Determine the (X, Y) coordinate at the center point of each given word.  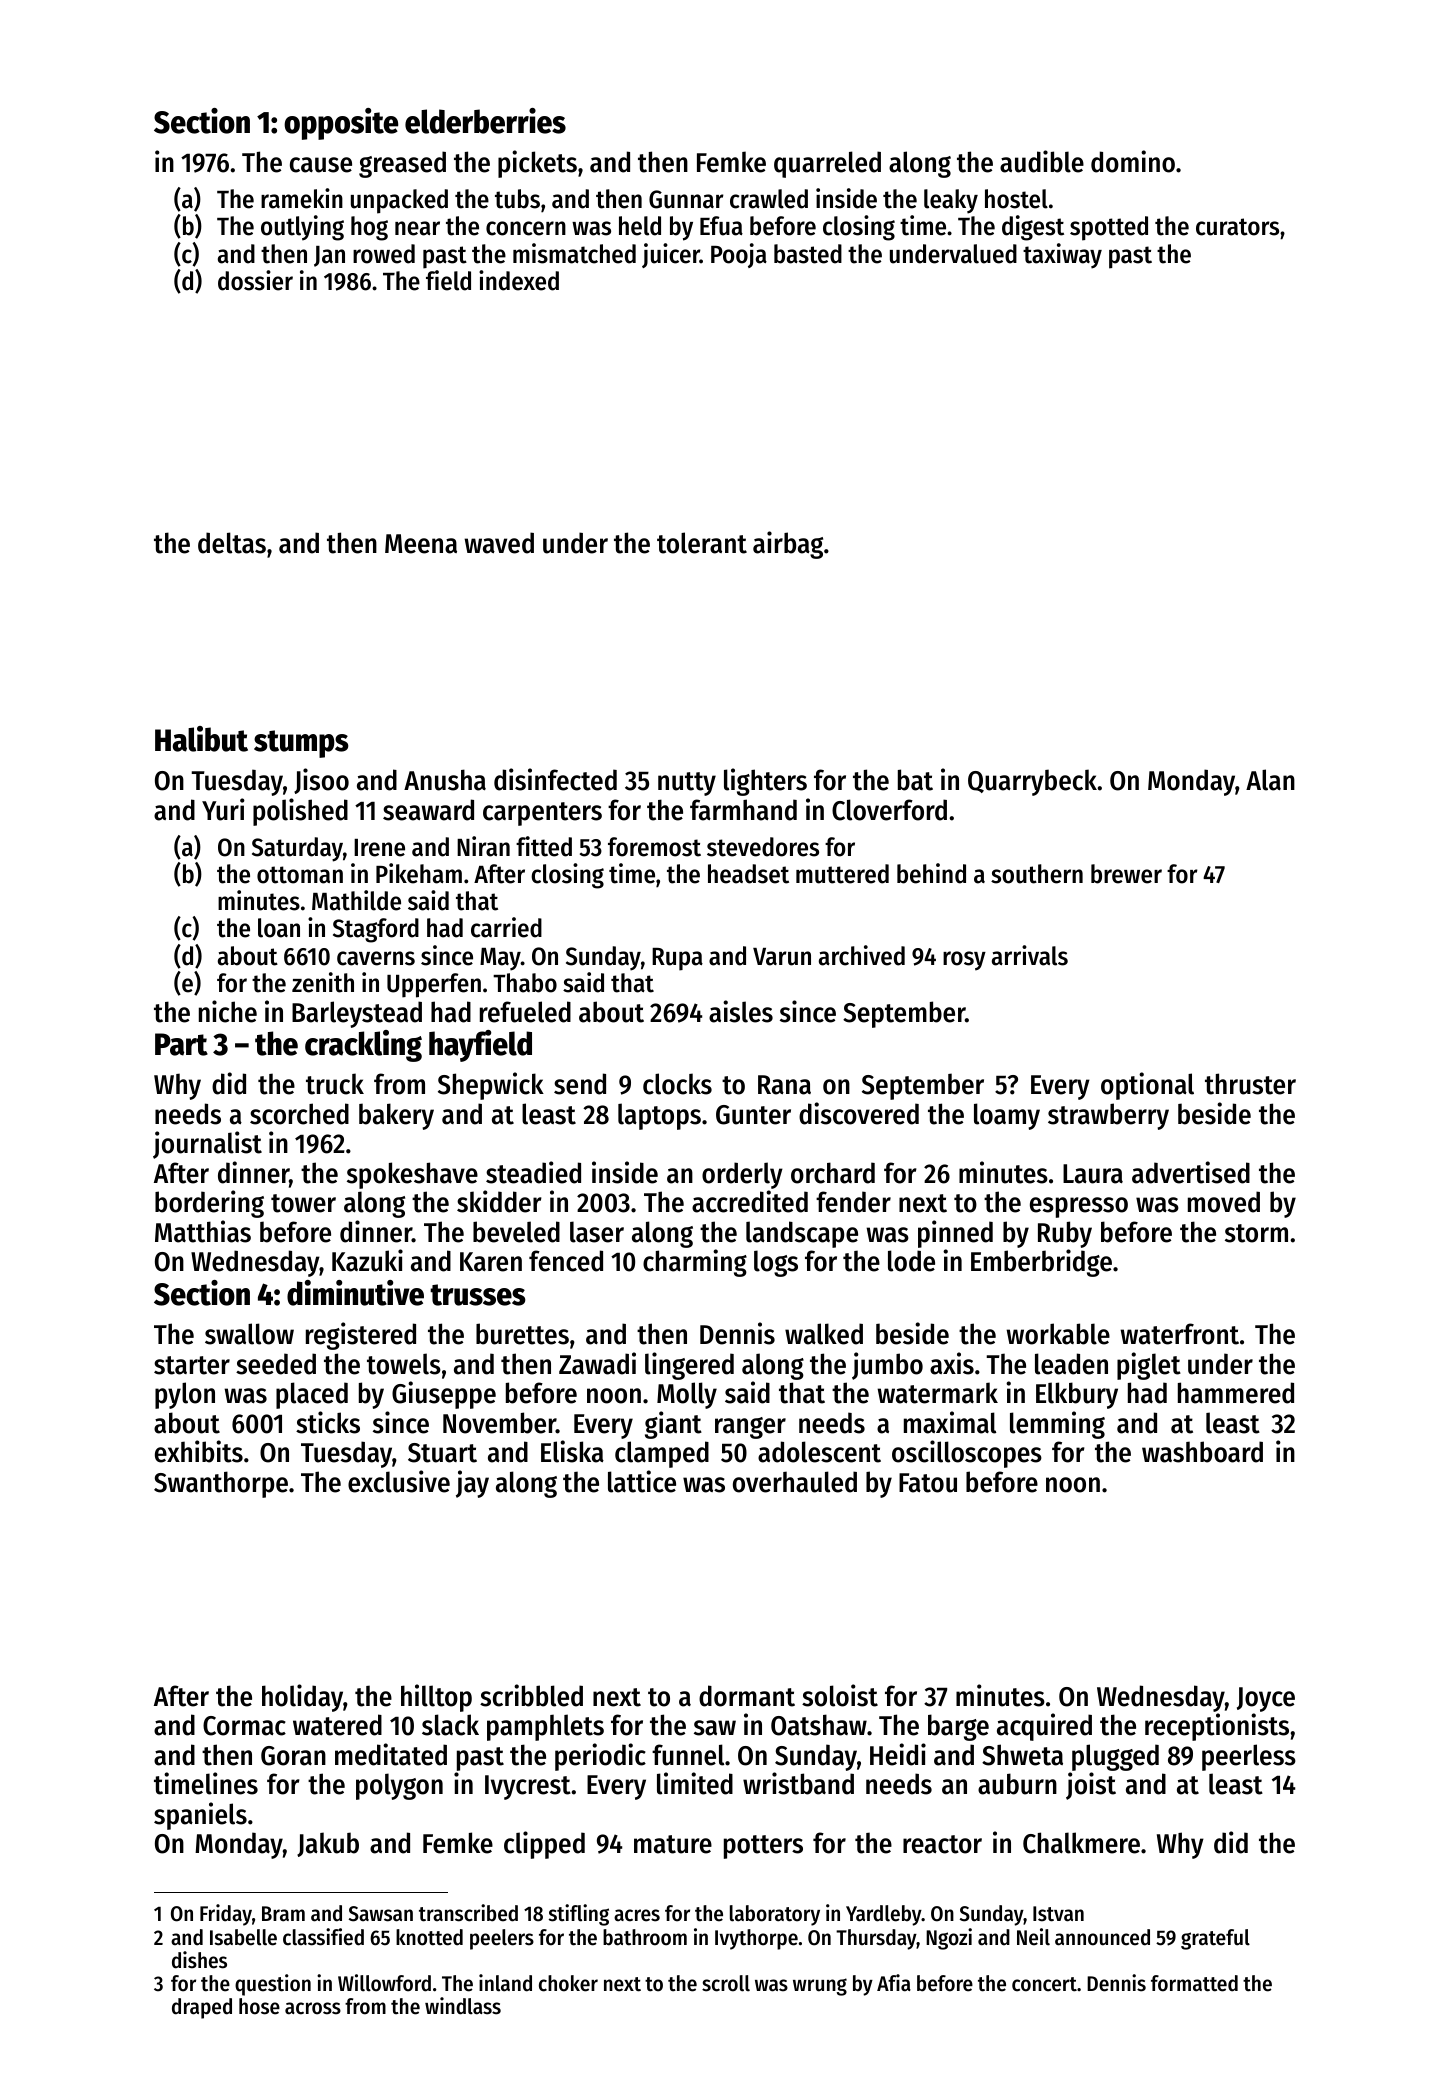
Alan (1270, 780)
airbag (788, 545)
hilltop (436, 1698)
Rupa (677, 959)
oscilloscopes (967, 1454)
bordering (209, 1204)
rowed (384, 254)
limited (695, 1783)
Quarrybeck (1032, 782)
